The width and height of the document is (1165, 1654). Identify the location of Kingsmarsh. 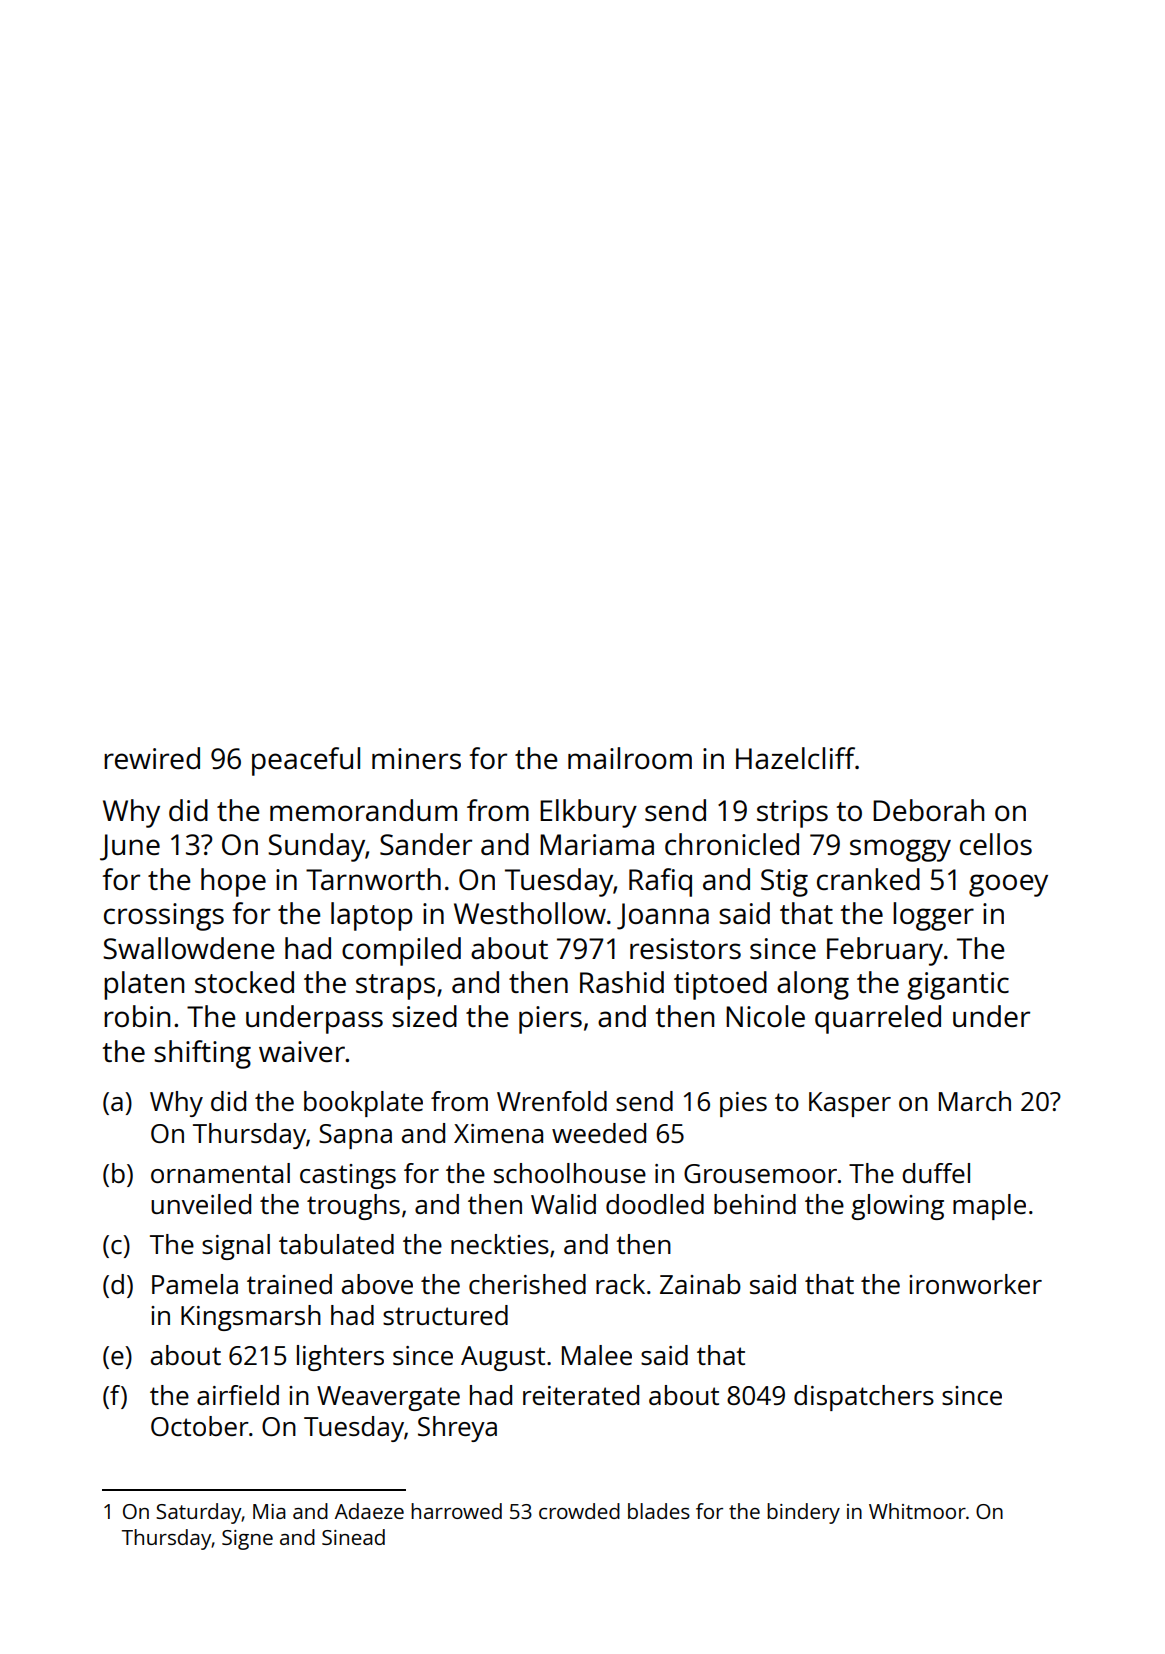
(251, 1318).
